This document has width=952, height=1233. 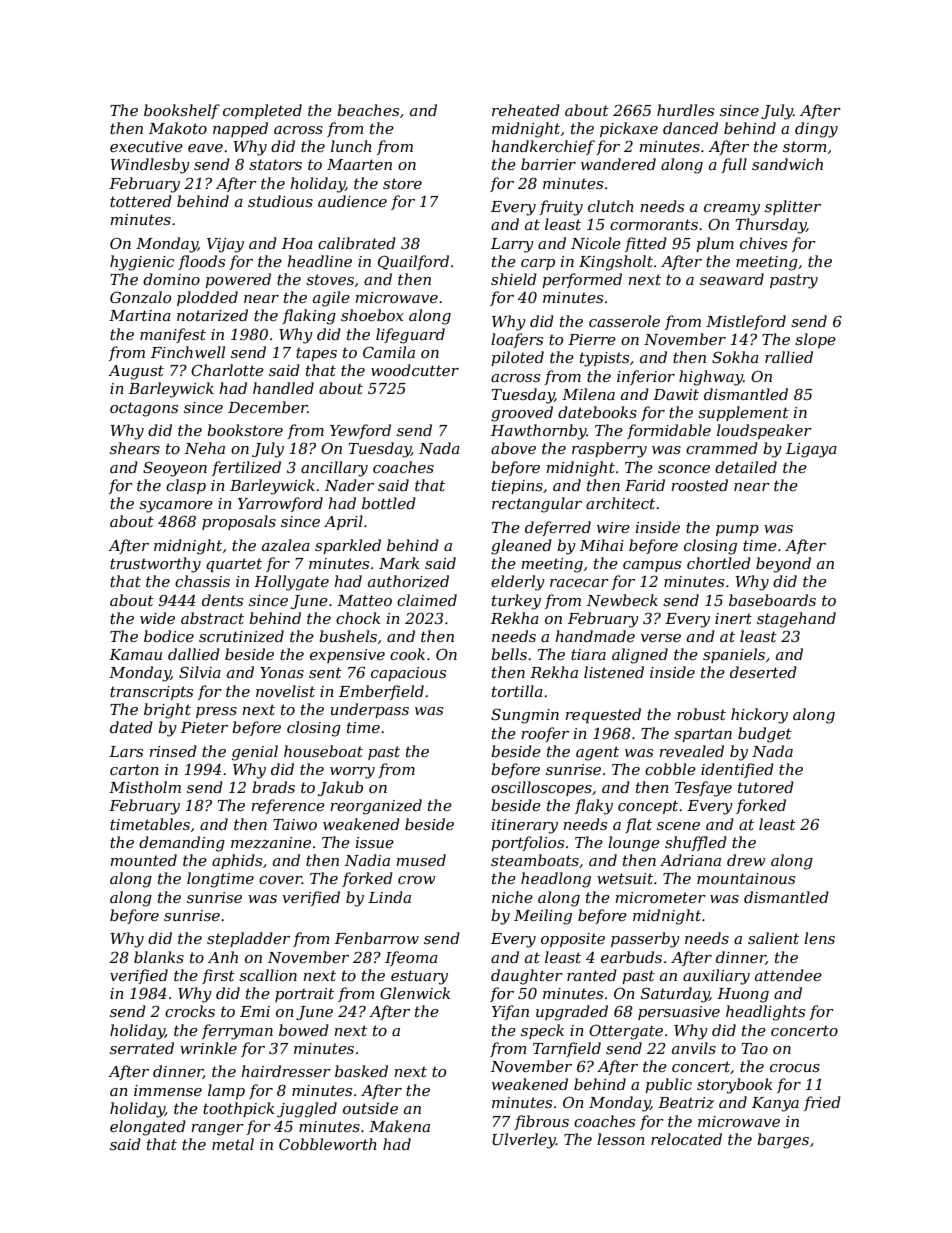 What do you see at coordinates (588, 654) in the document?
I see `tiara` at bounding box center [588, 654].
